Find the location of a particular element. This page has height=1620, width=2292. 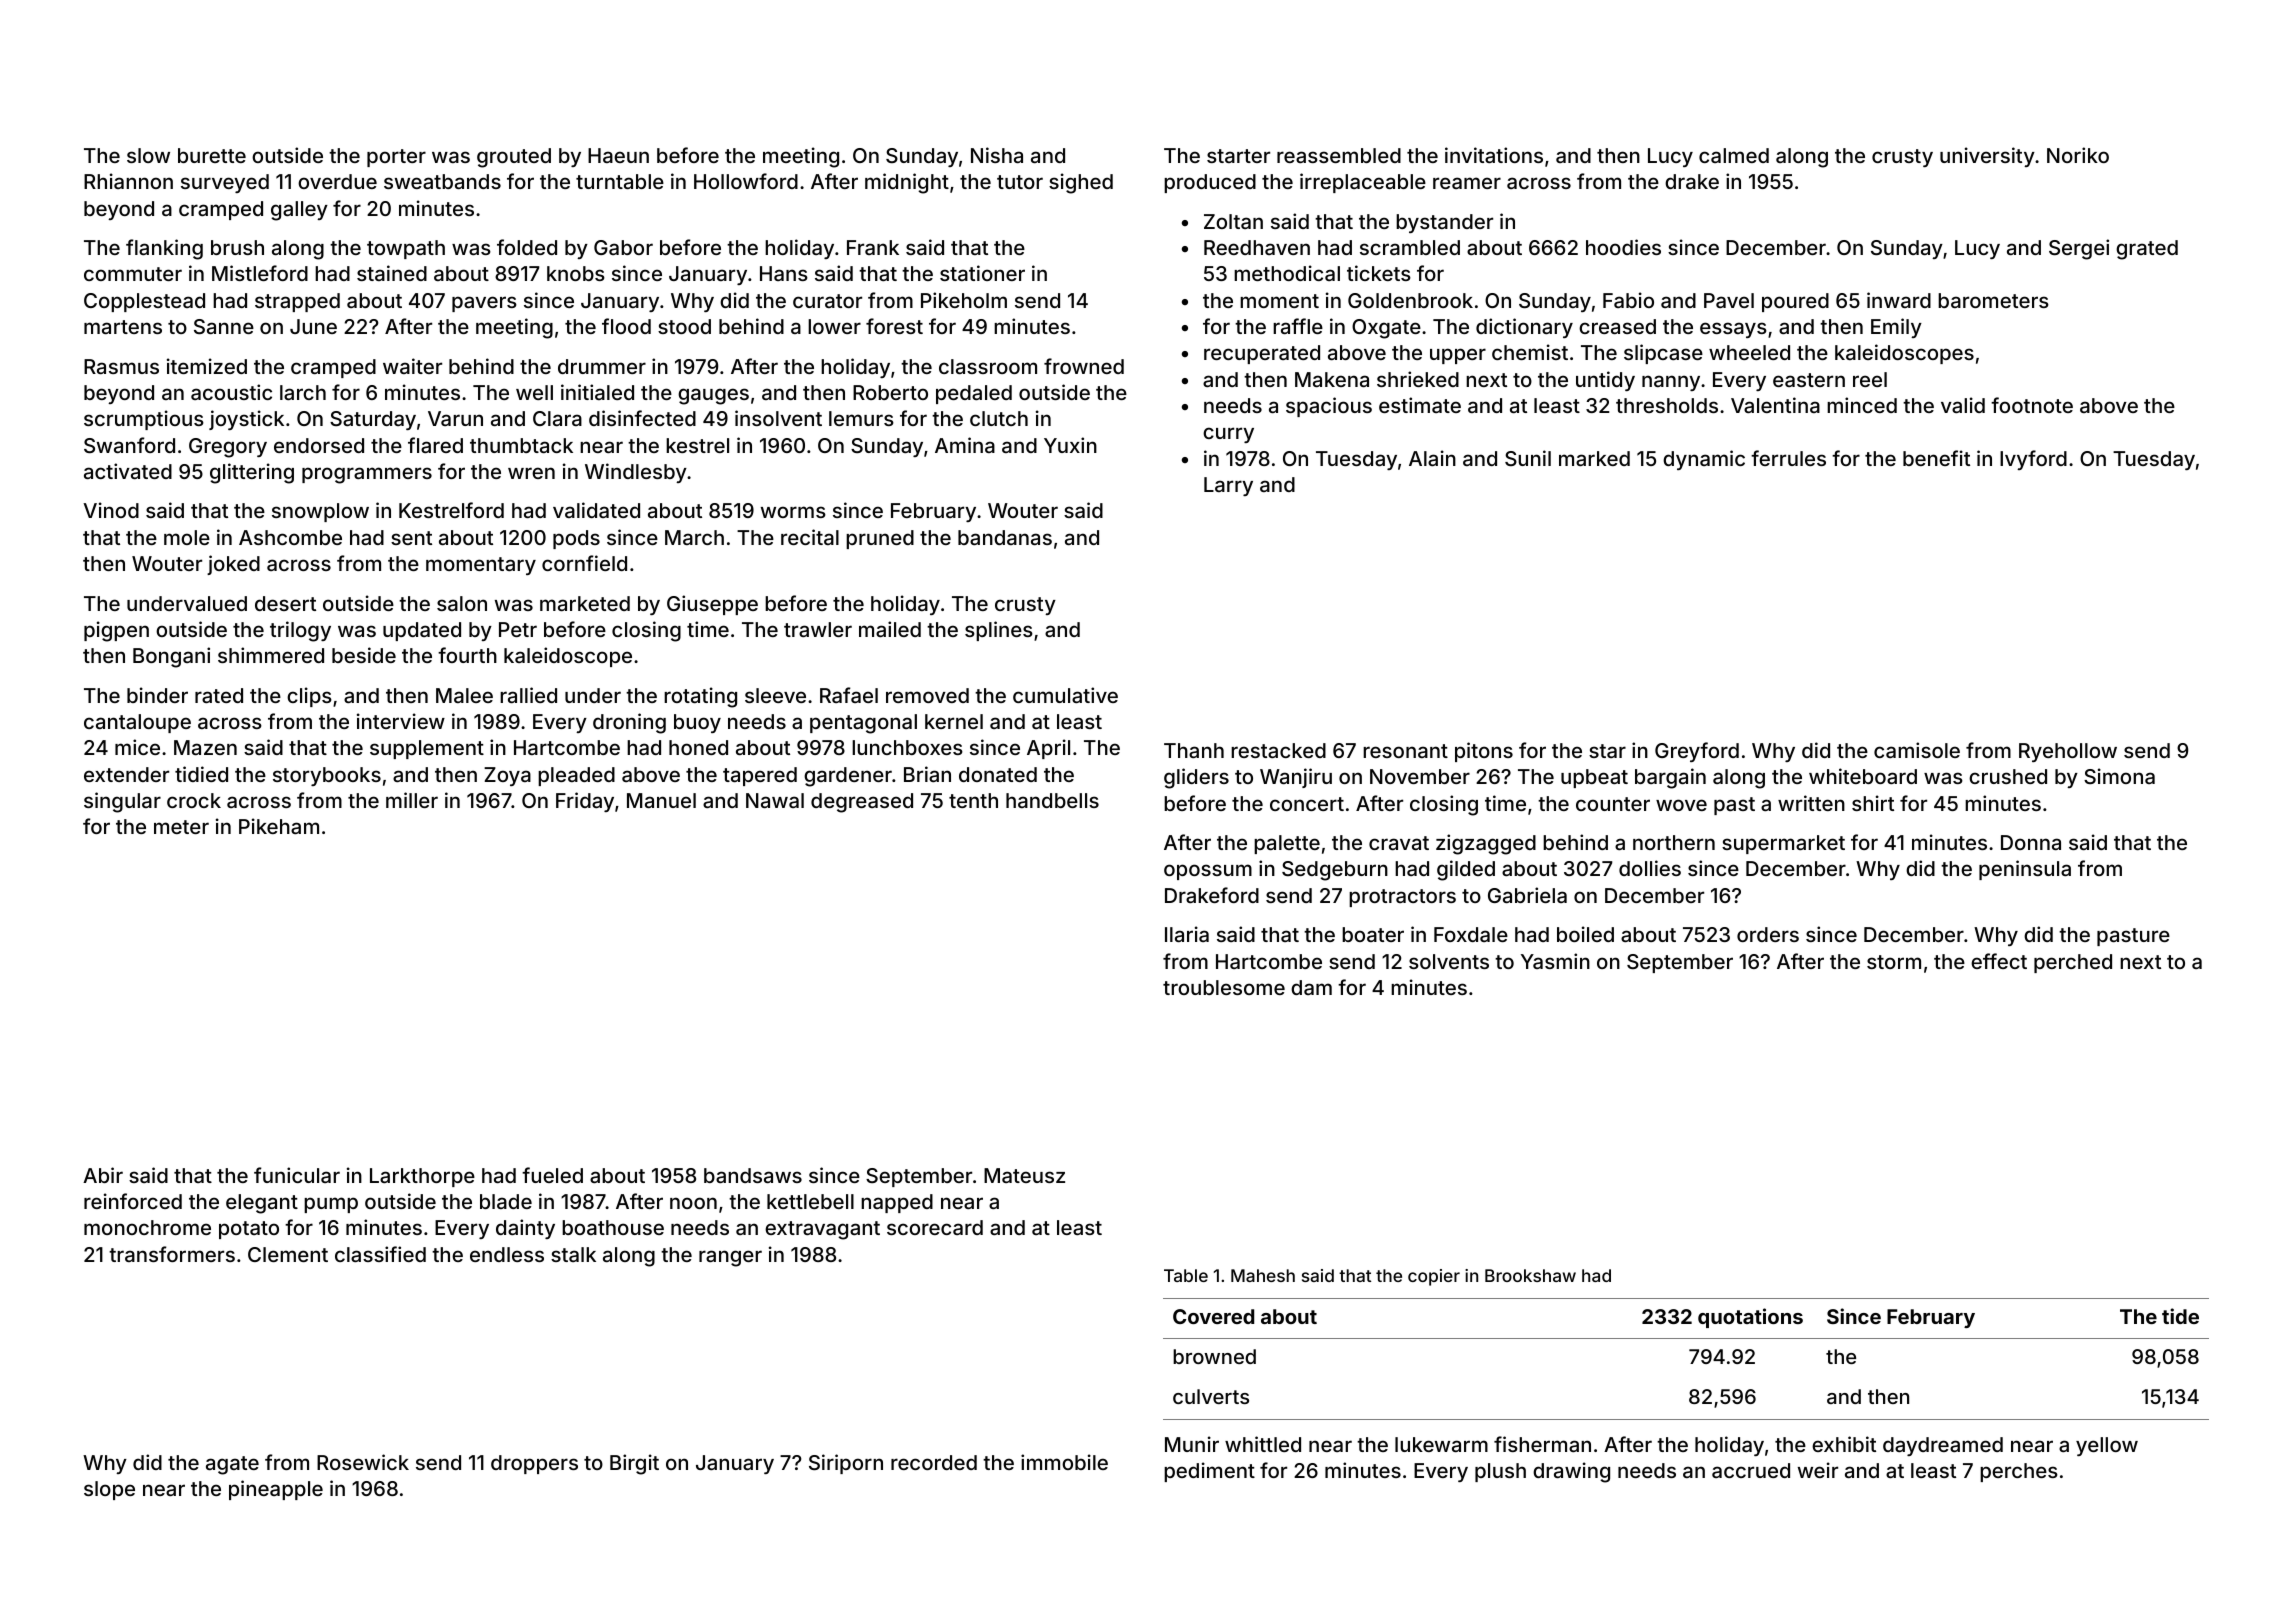

troublesome is located at coordinates (1224, 987).
